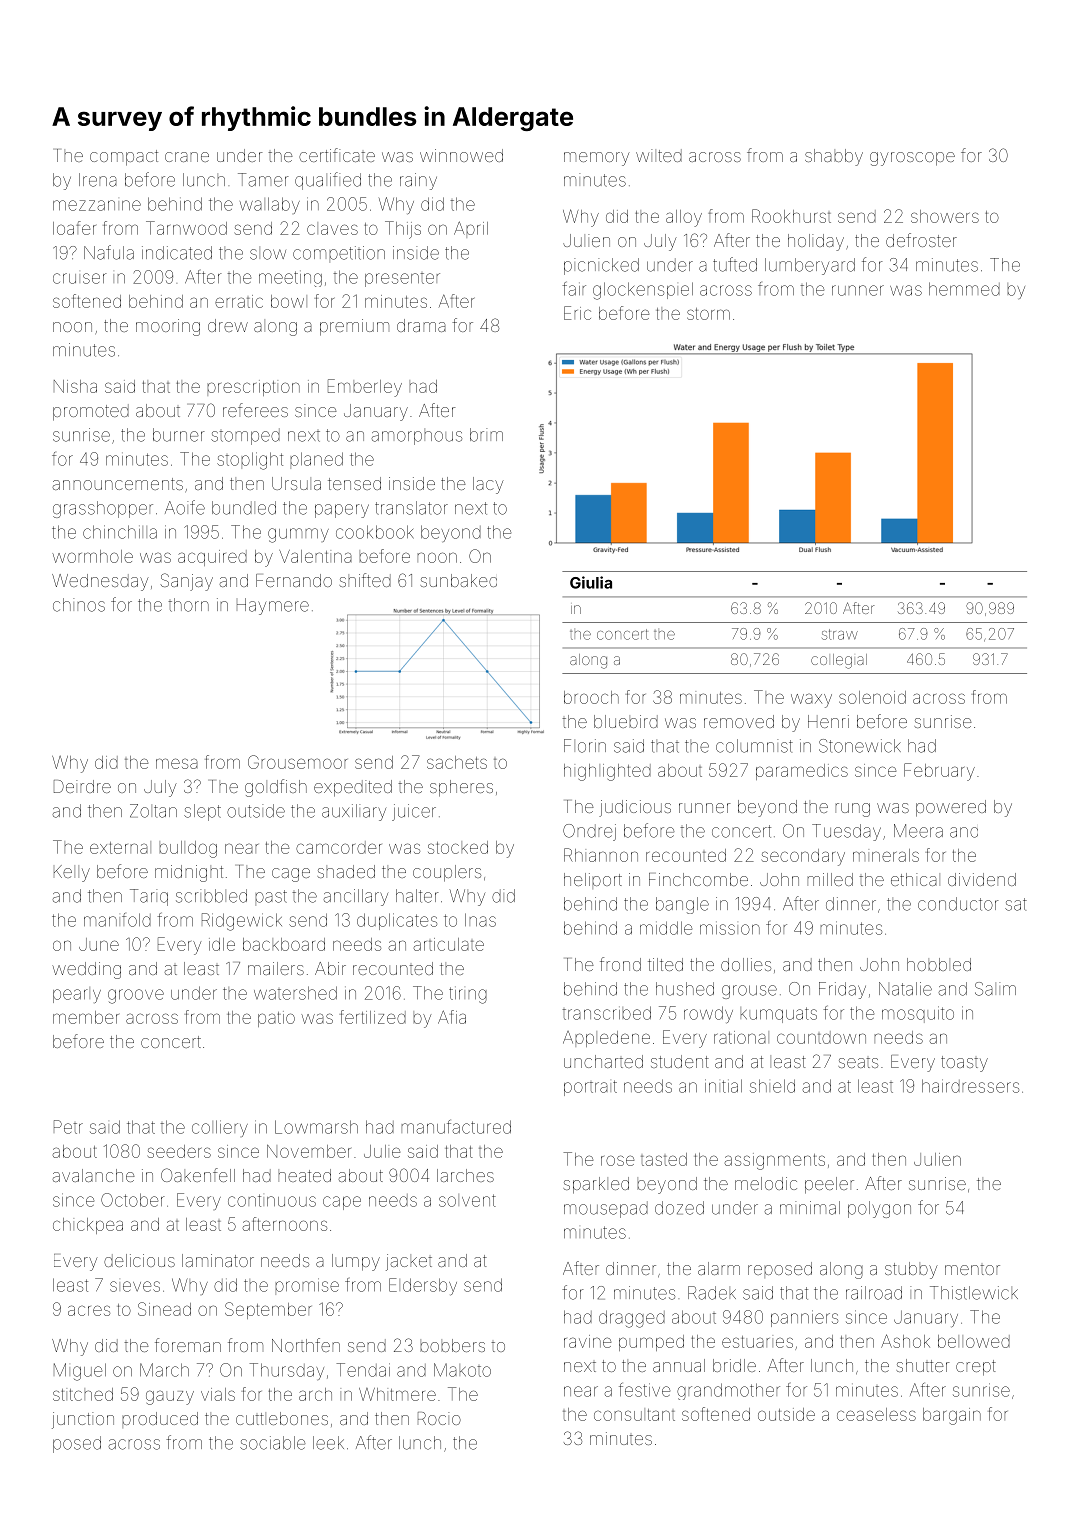 The width and height of the screenshot is (1079, 1526). I want to click on mezzanine, so click(97, 205).
